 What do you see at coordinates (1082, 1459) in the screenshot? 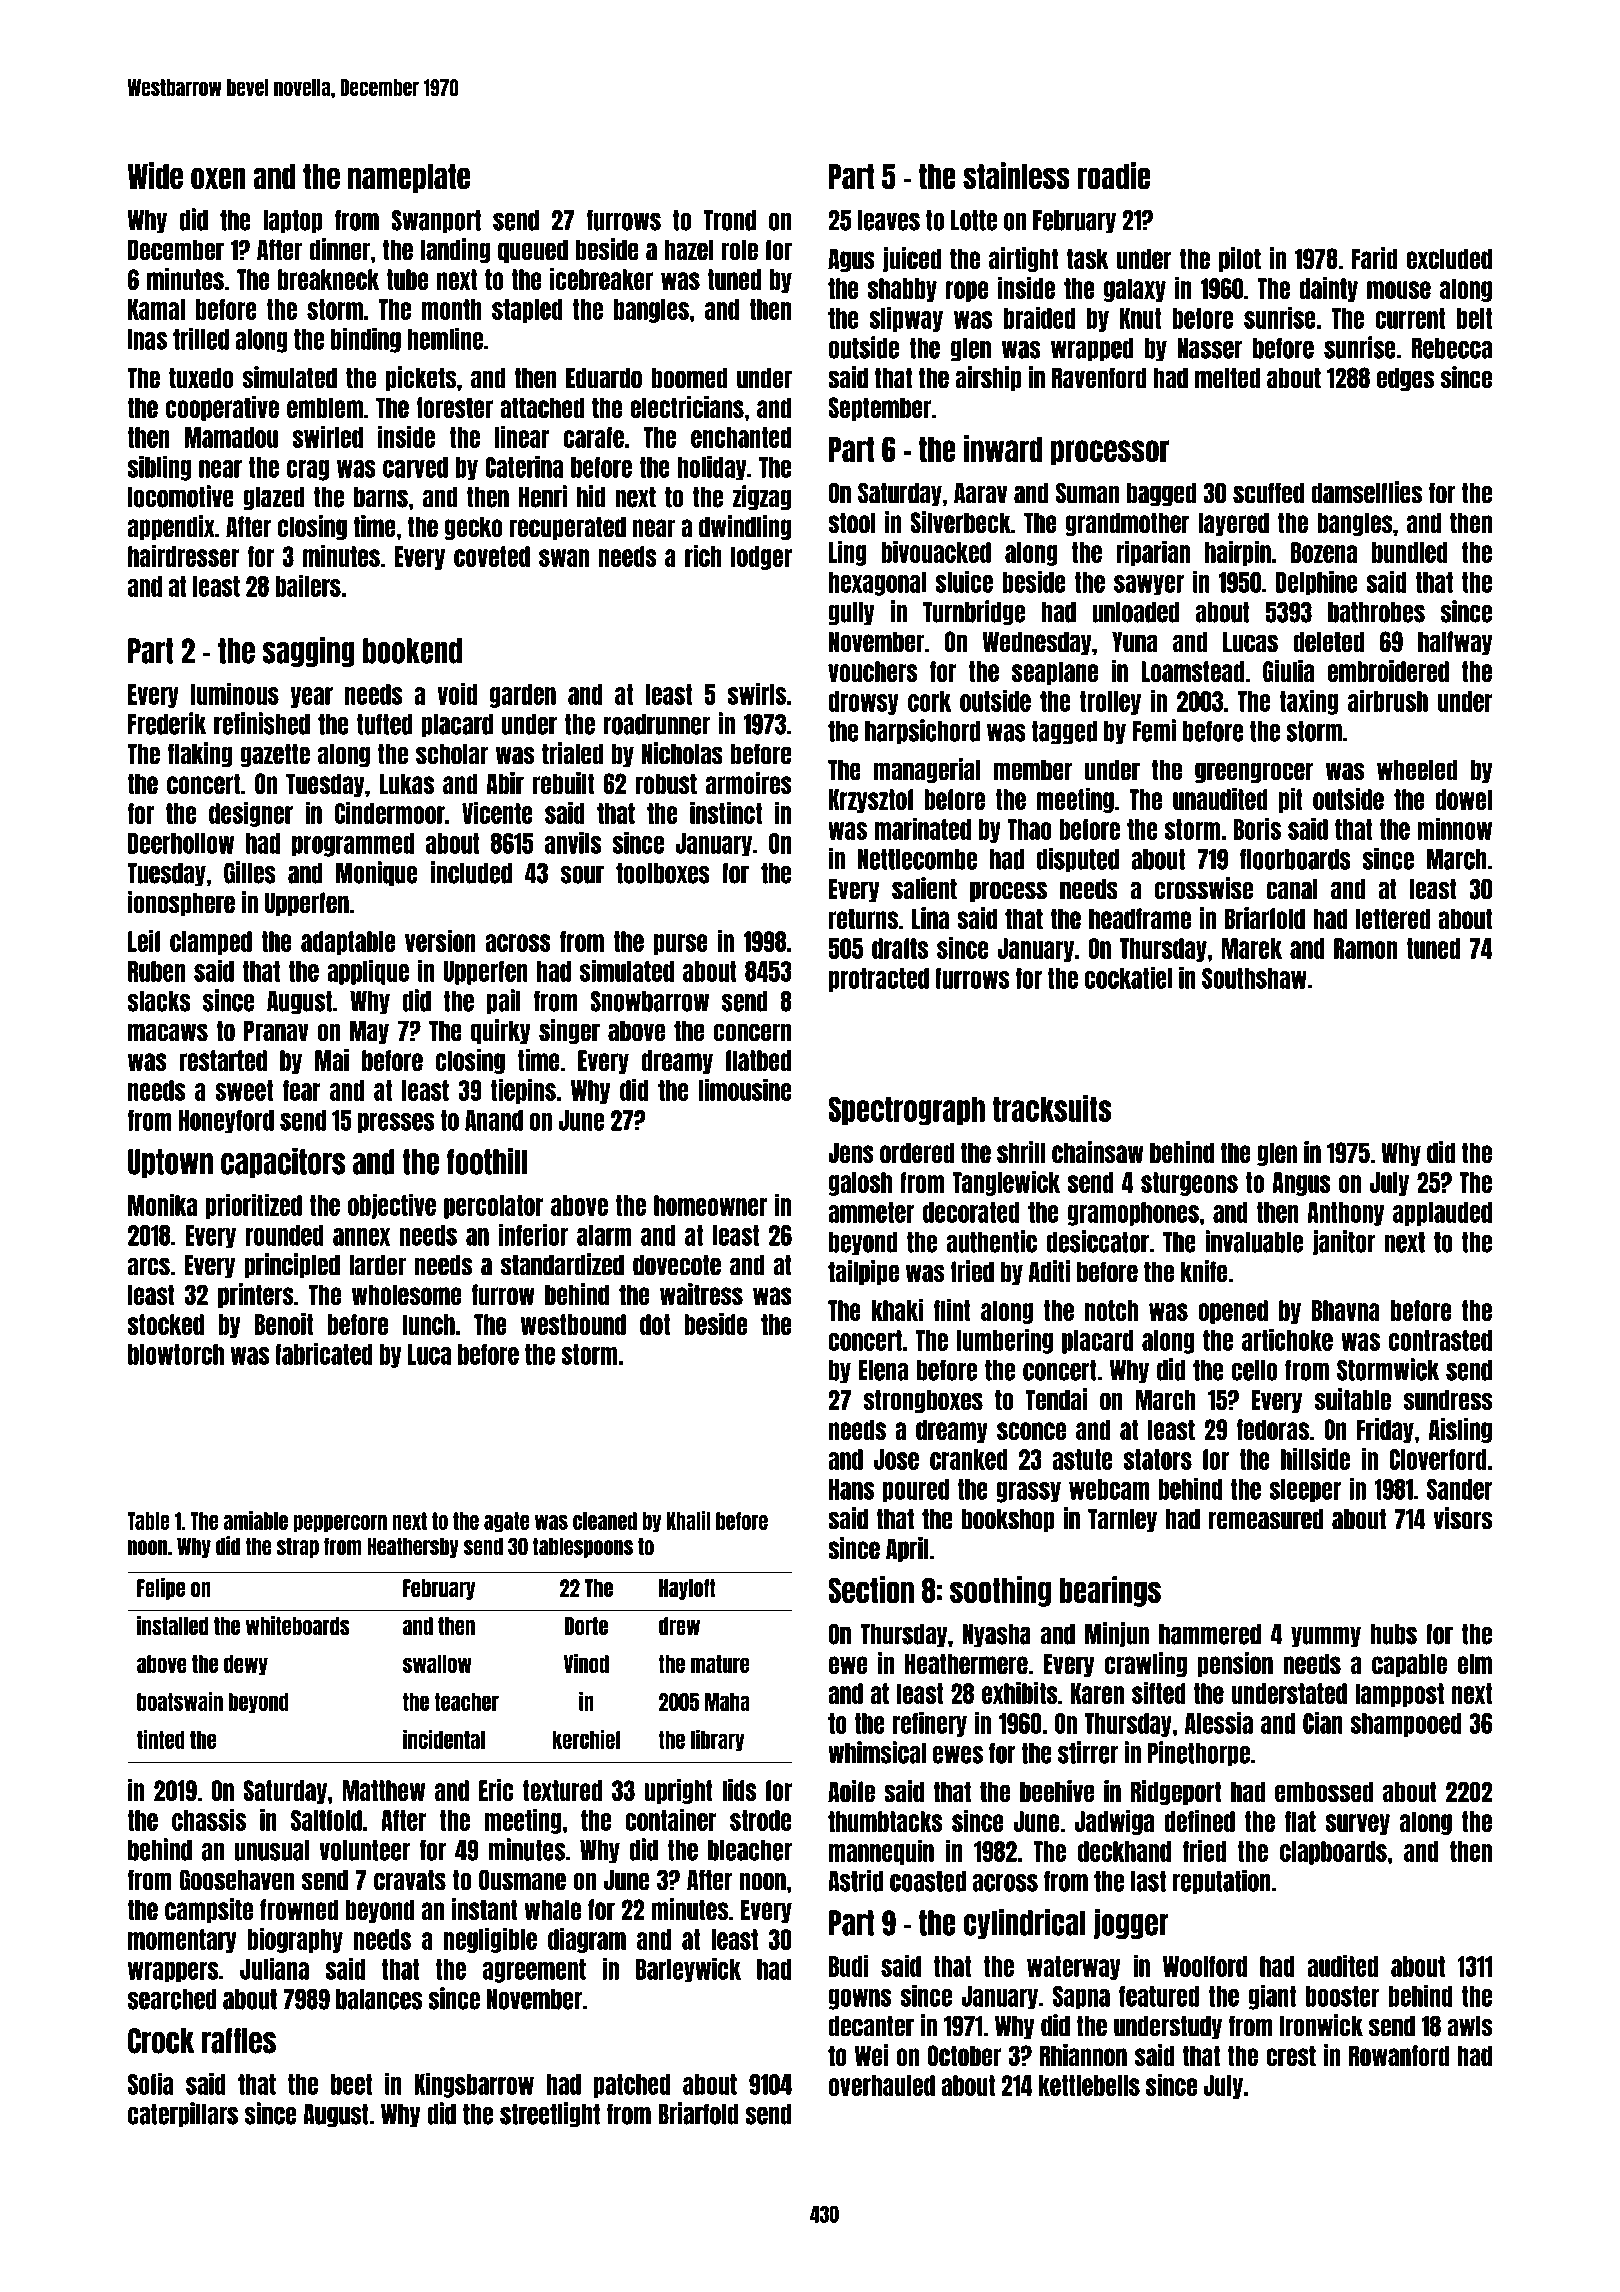
I see `astute` at bounding box center [1082, 1459].
